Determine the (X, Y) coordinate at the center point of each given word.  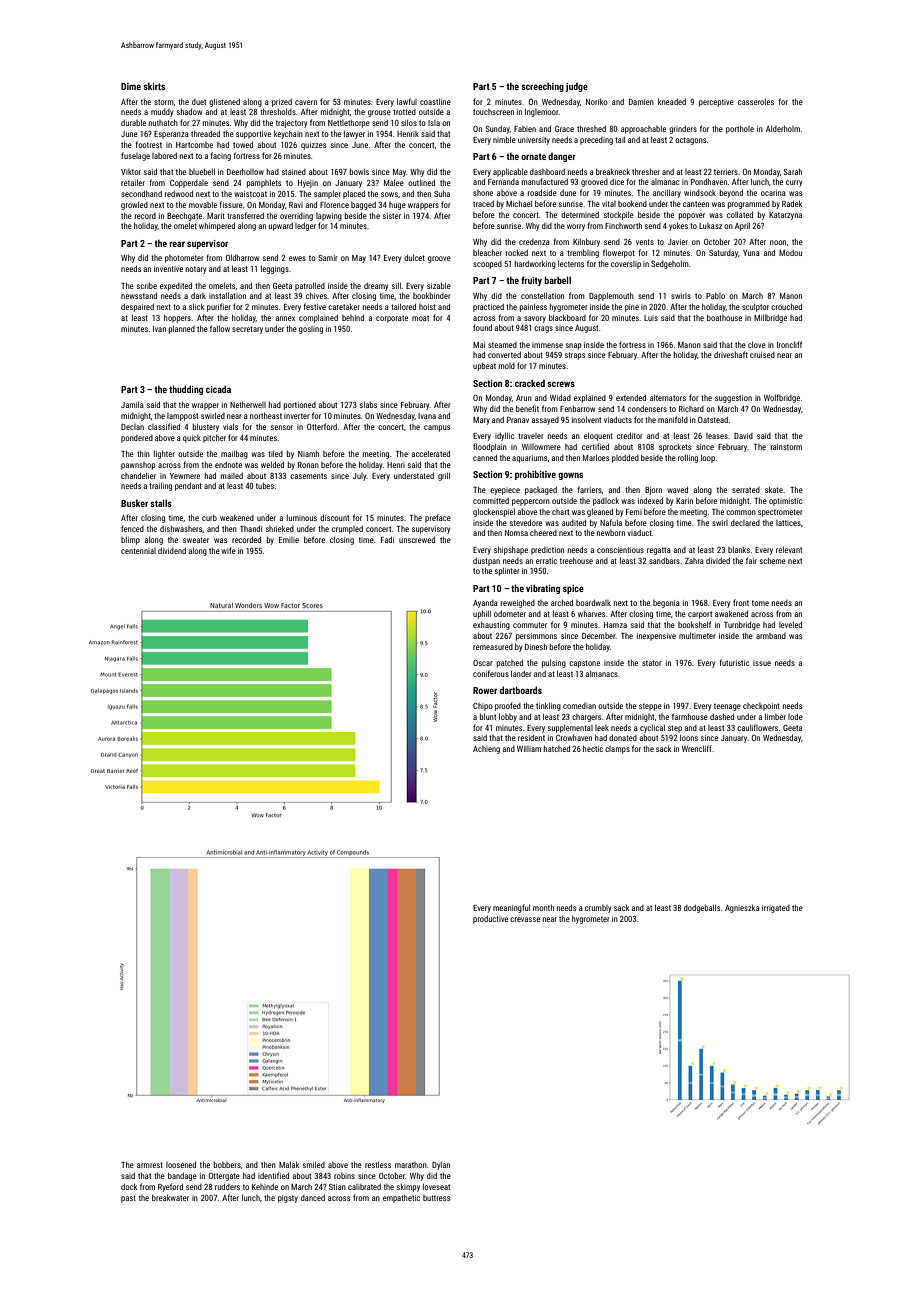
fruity (531, 281)
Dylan (441, 1165)
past (128, 1199)
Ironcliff (789, 344)
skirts (154, 86)
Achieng (486, 750)
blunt (488, 716)
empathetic (401, 1198)
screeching (542, 87)
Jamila (132, 404)
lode (795, 716)
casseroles (756, 101)
